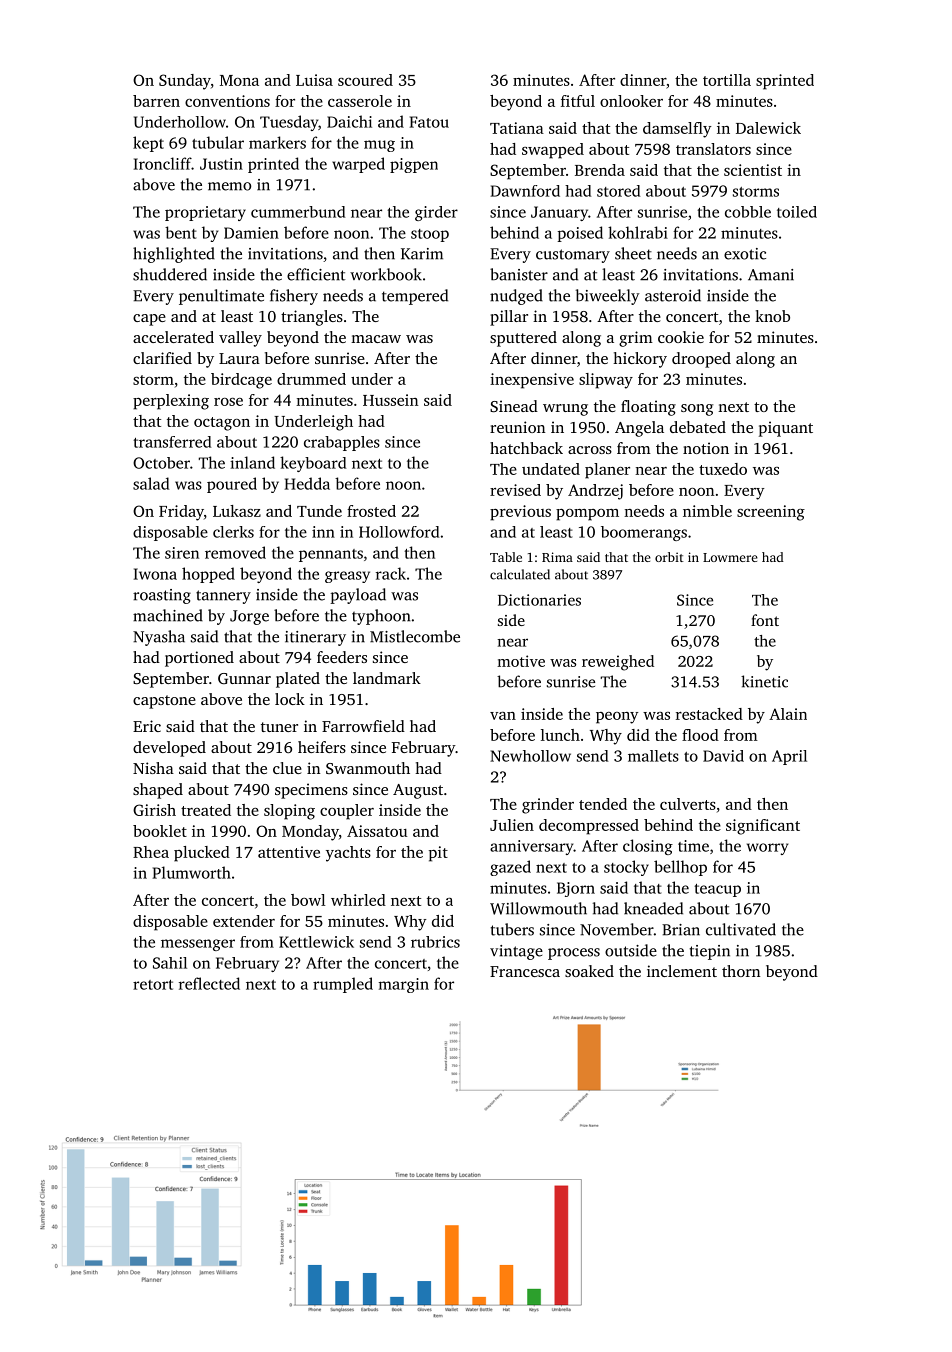 The width and height of the screenshot is (952, 1352). What do you see at coordinates (415, 297) in the screenshot?
I see `tempered` at bounding box center [415, 297].
